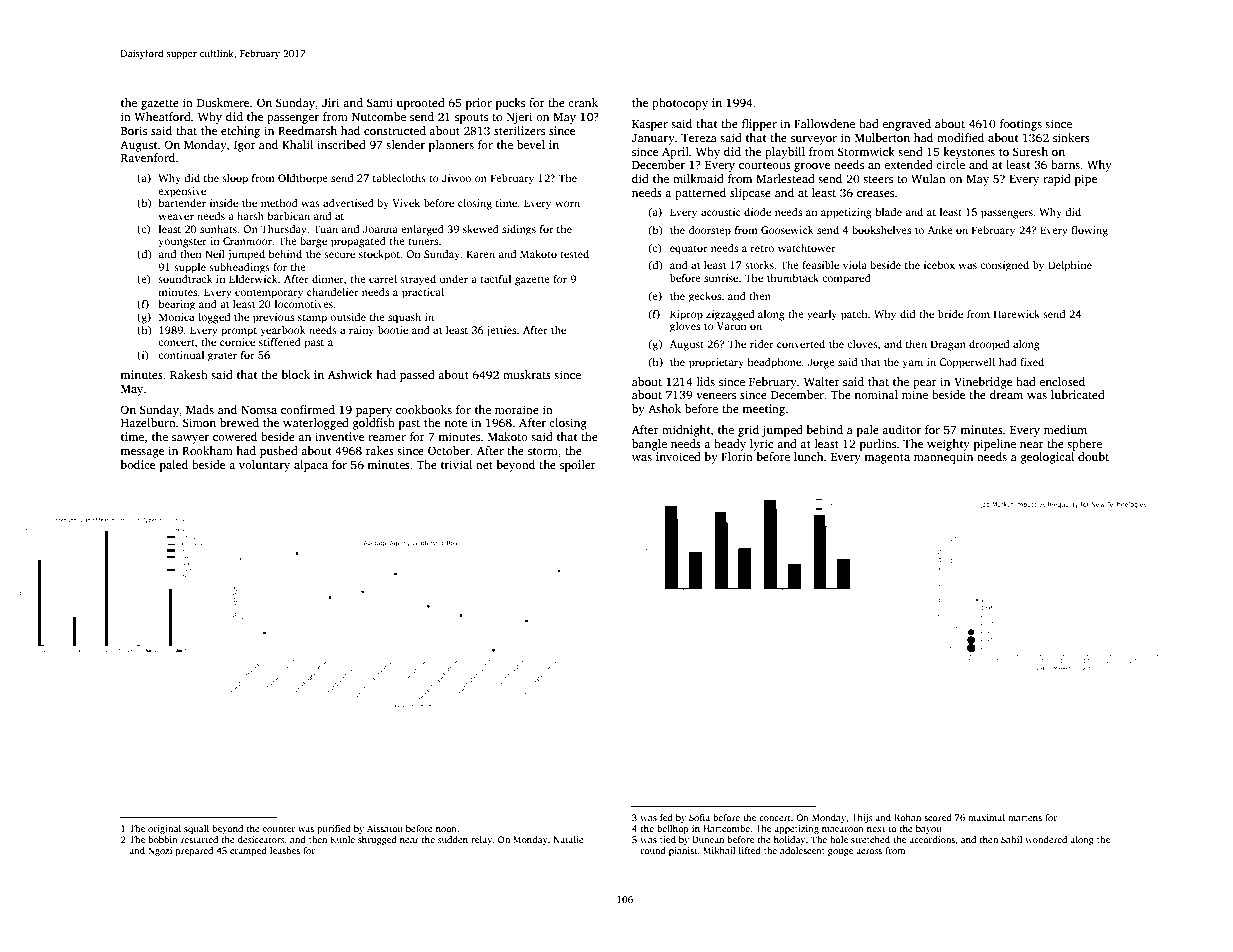  What do you see at coordinates (1093, 456) in the page?
I see `doubt` at bounding box center [1093, 456].
